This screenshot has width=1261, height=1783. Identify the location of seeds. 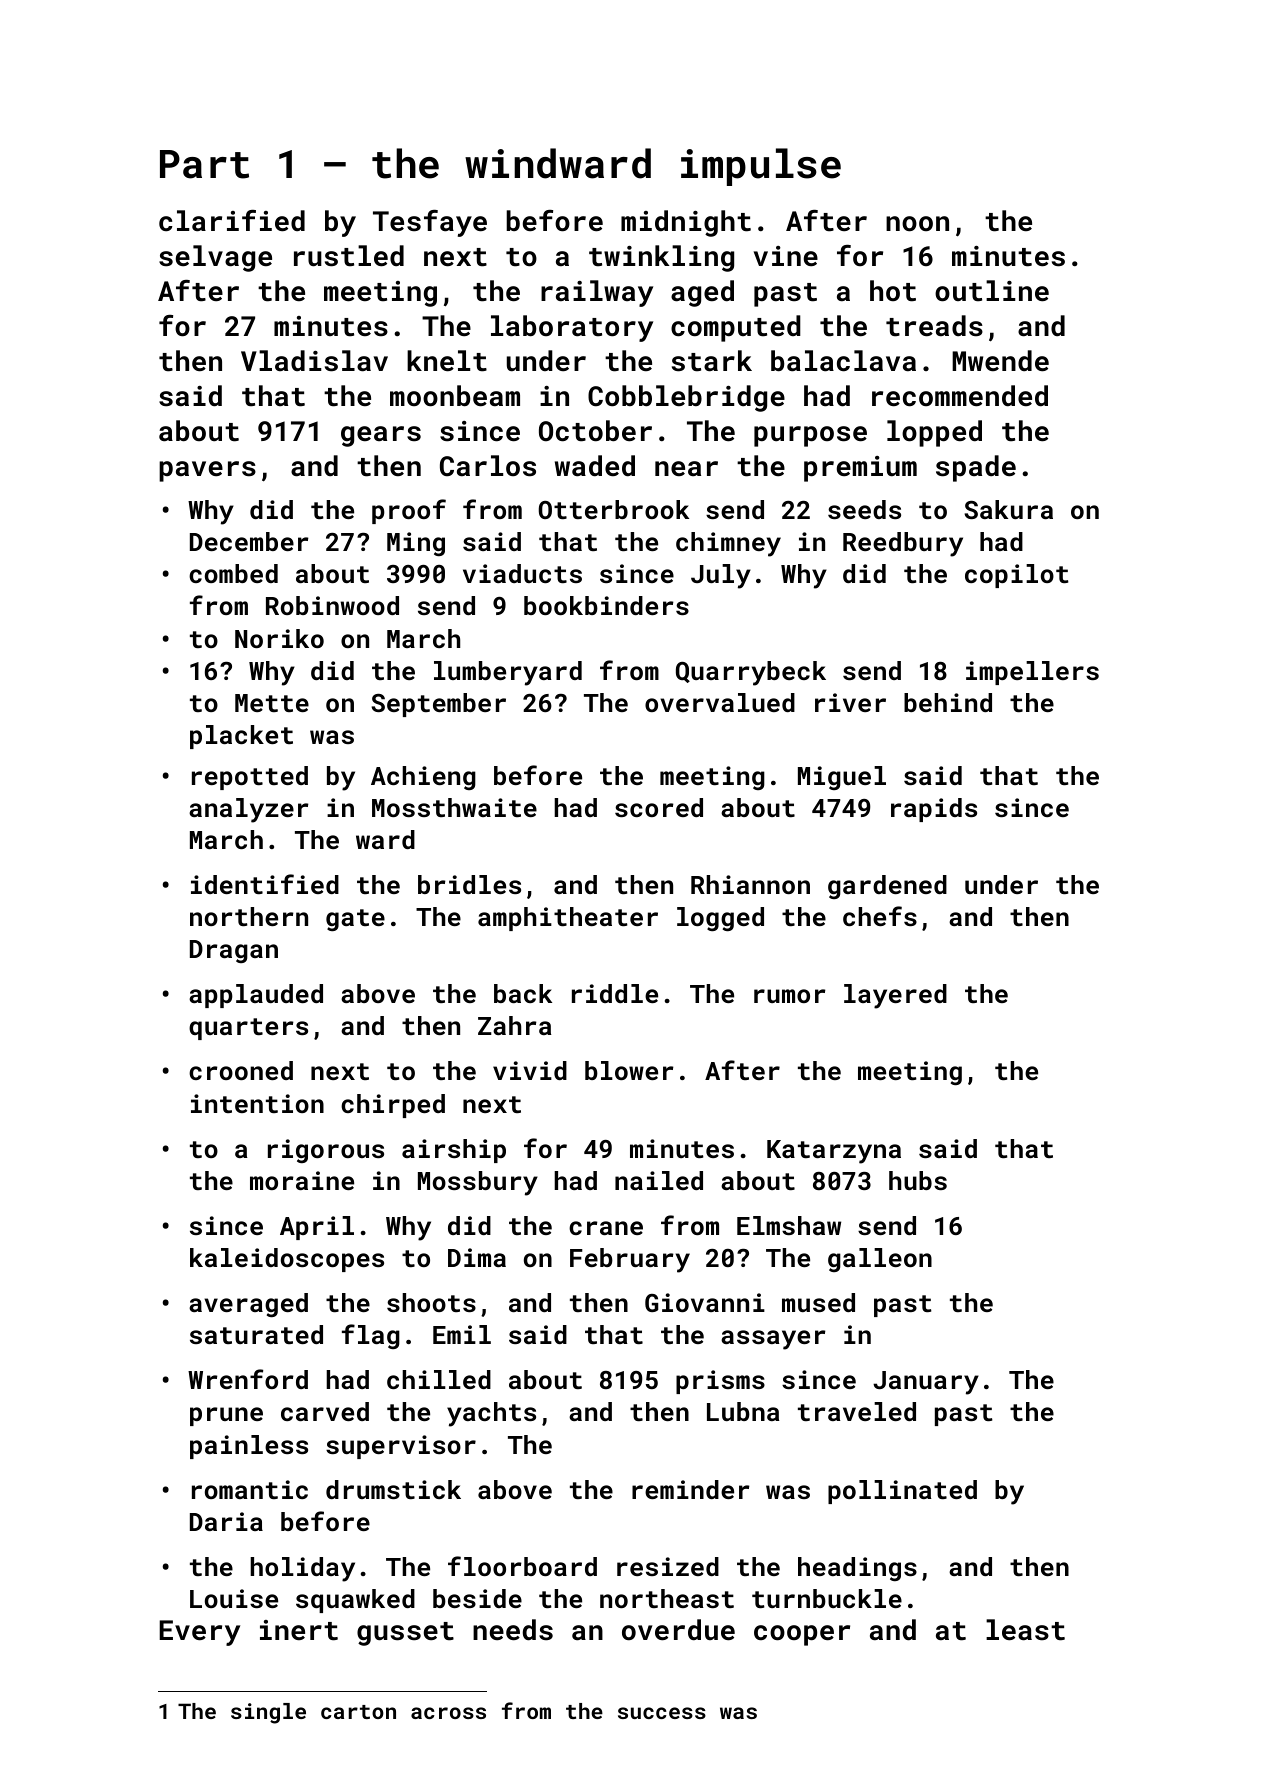
(864, 509).
